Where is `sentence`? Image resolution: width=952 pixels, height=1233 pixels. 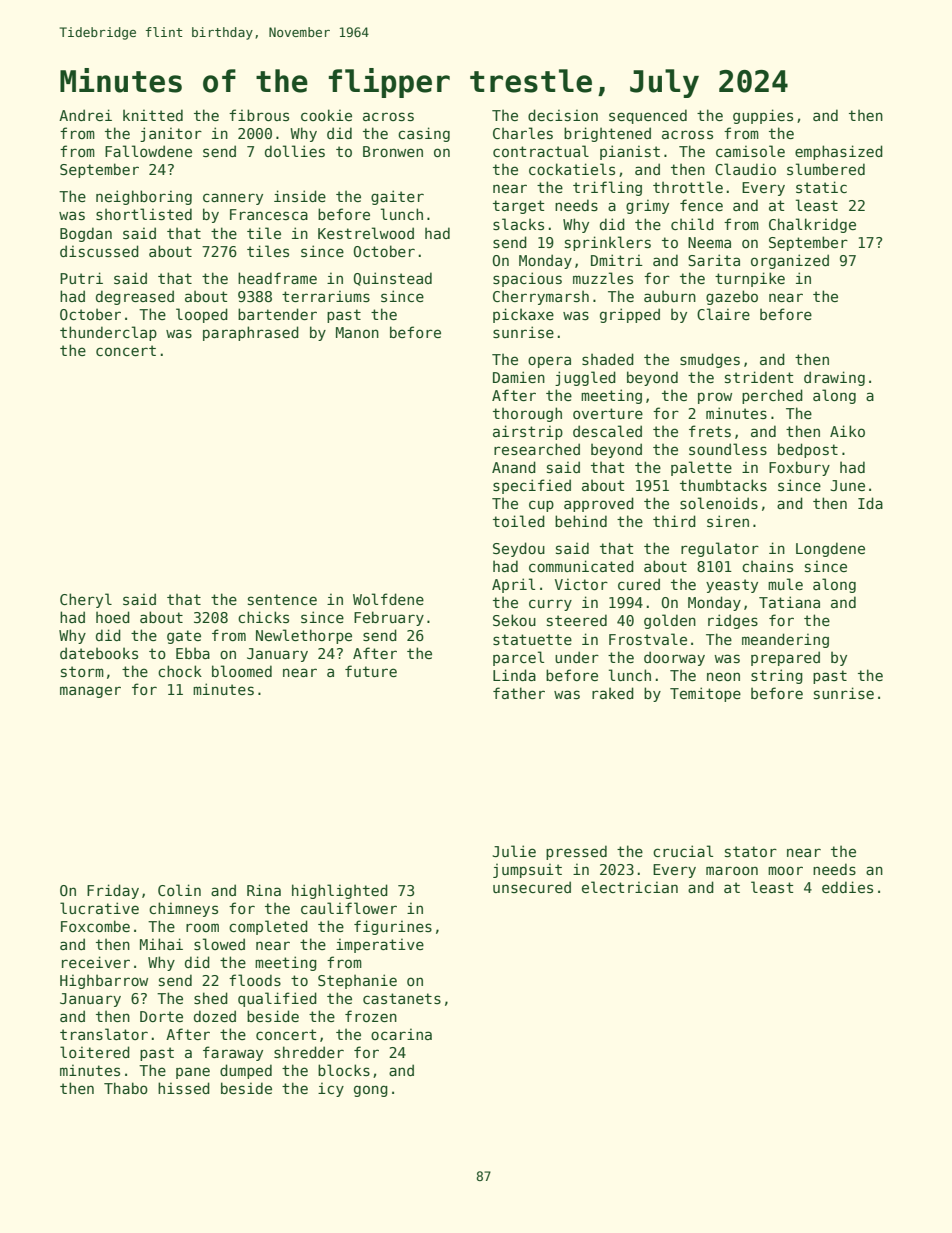 sentence is located at coordinates (282, 599).
